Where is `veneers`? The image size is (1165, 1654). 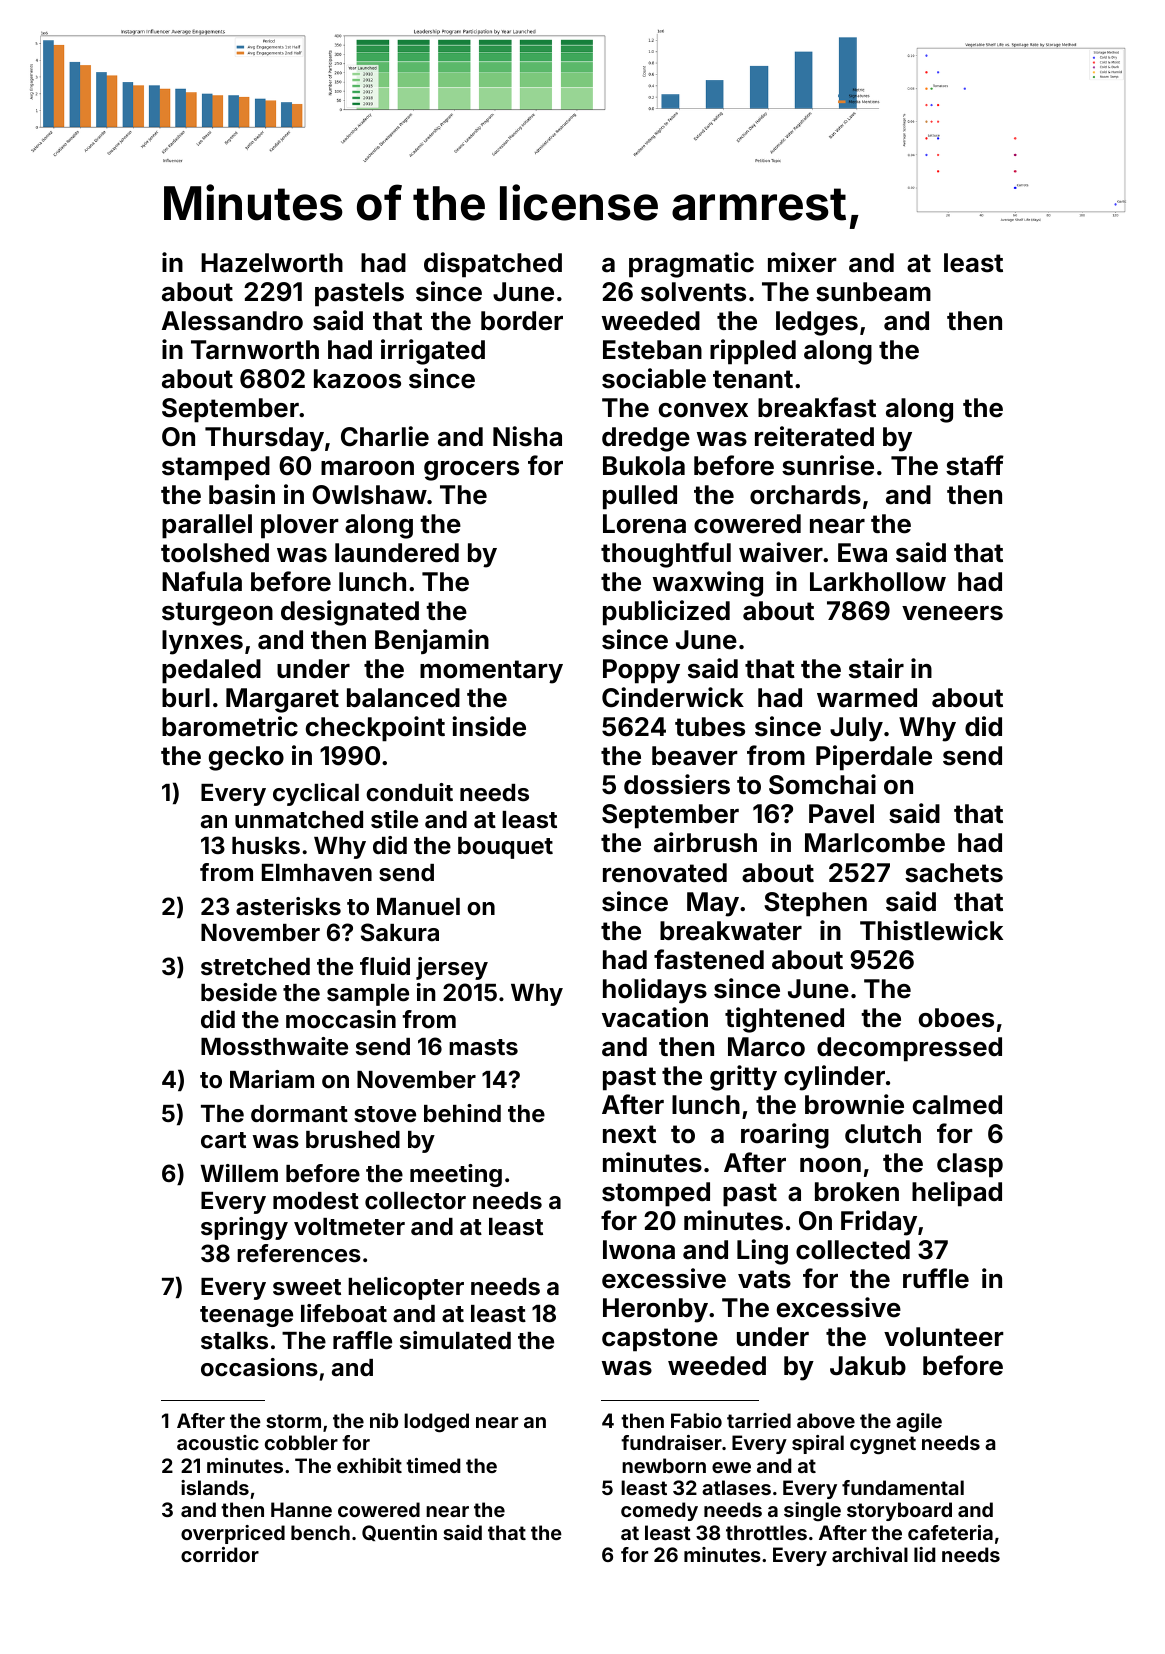 veneers is located at coordinates (952, 613).
